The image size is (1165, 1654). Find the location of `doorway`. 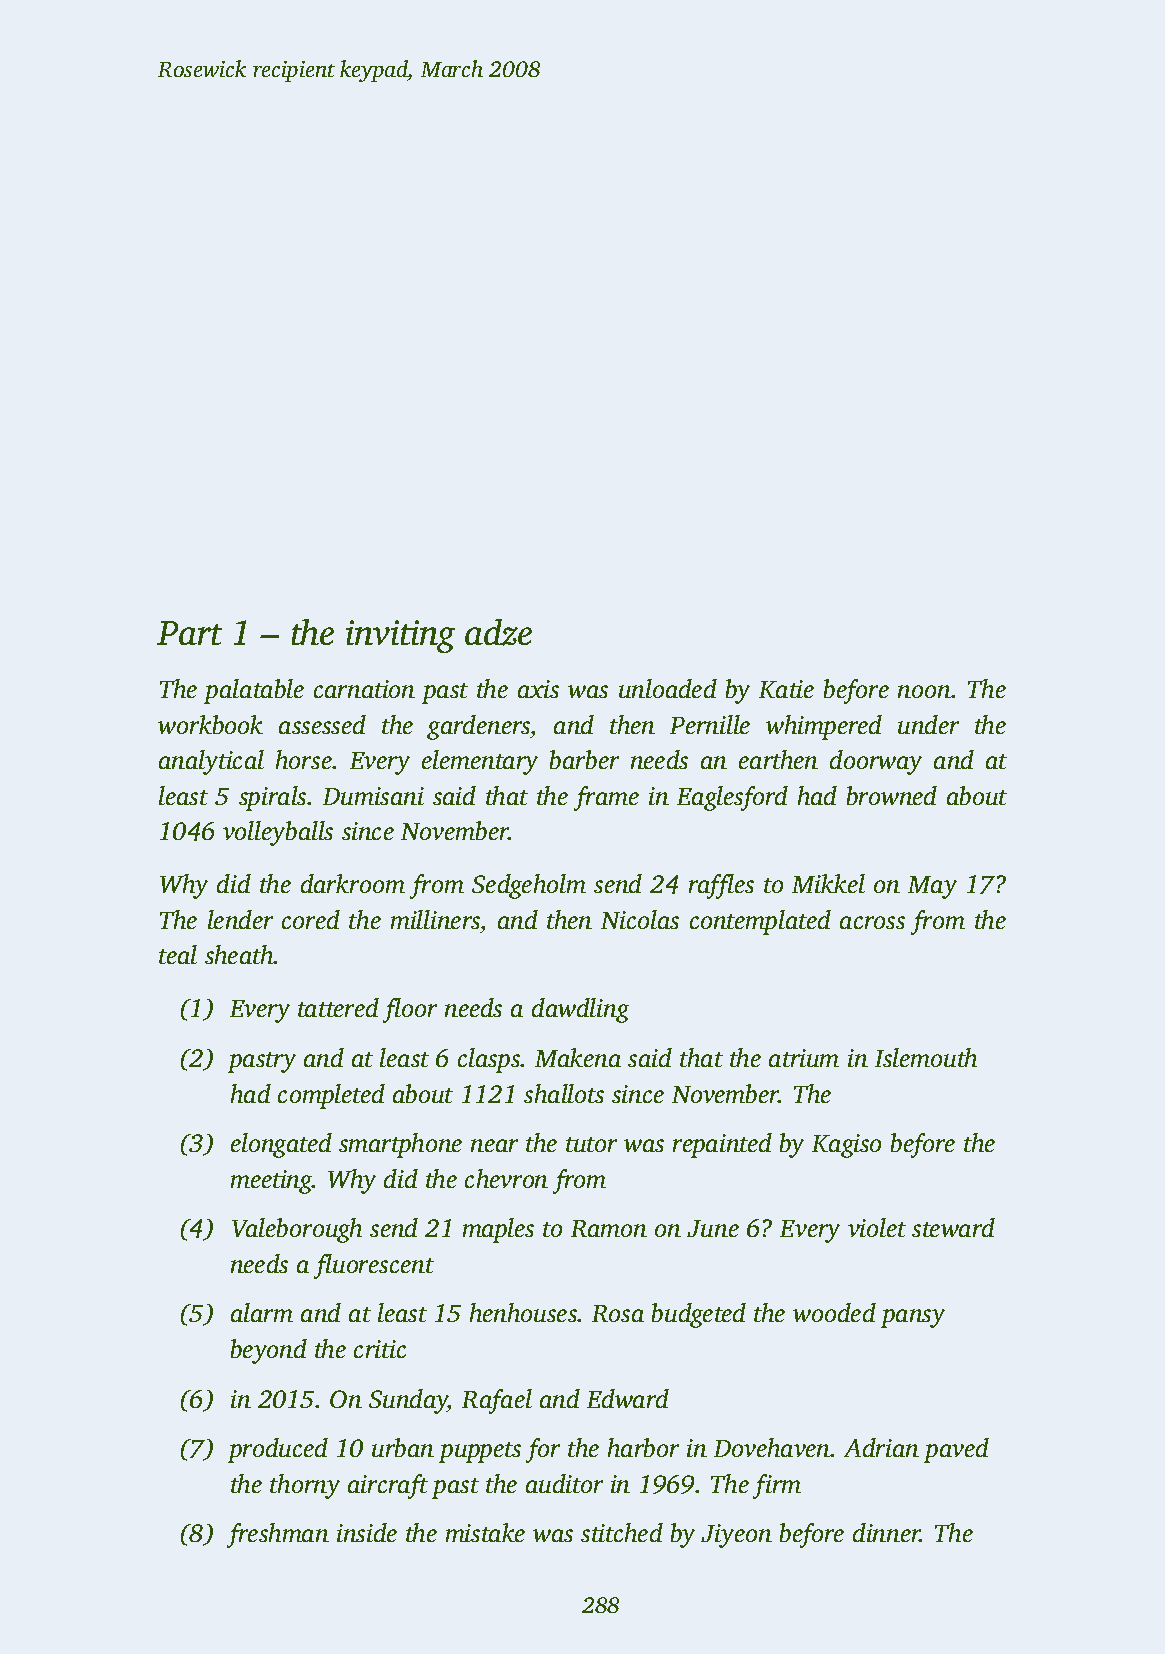

doorway is located at coordinates (876, 762).
